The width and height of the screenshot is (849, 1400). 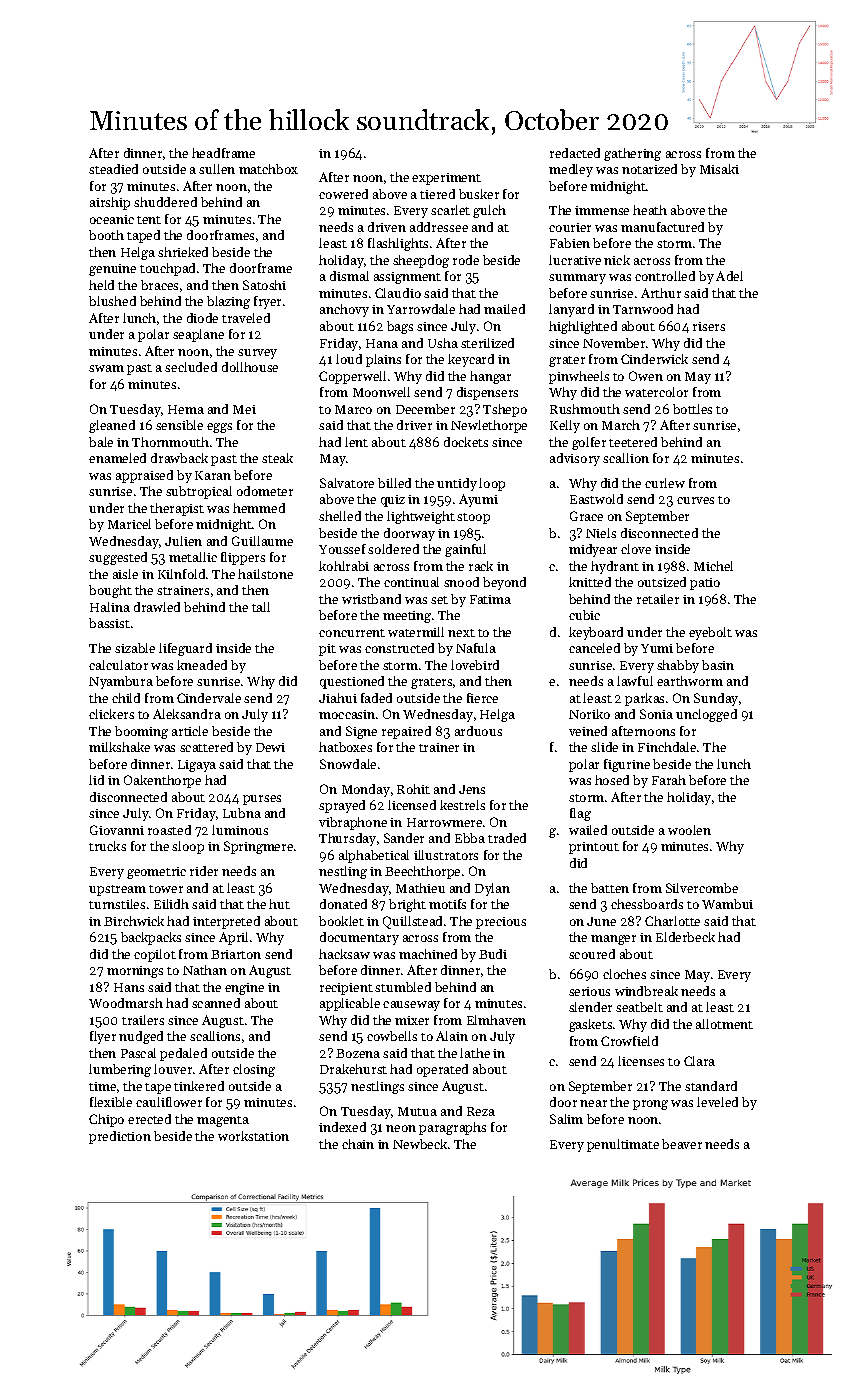 I want to click on Maricel, so click(x=129, y=524).
